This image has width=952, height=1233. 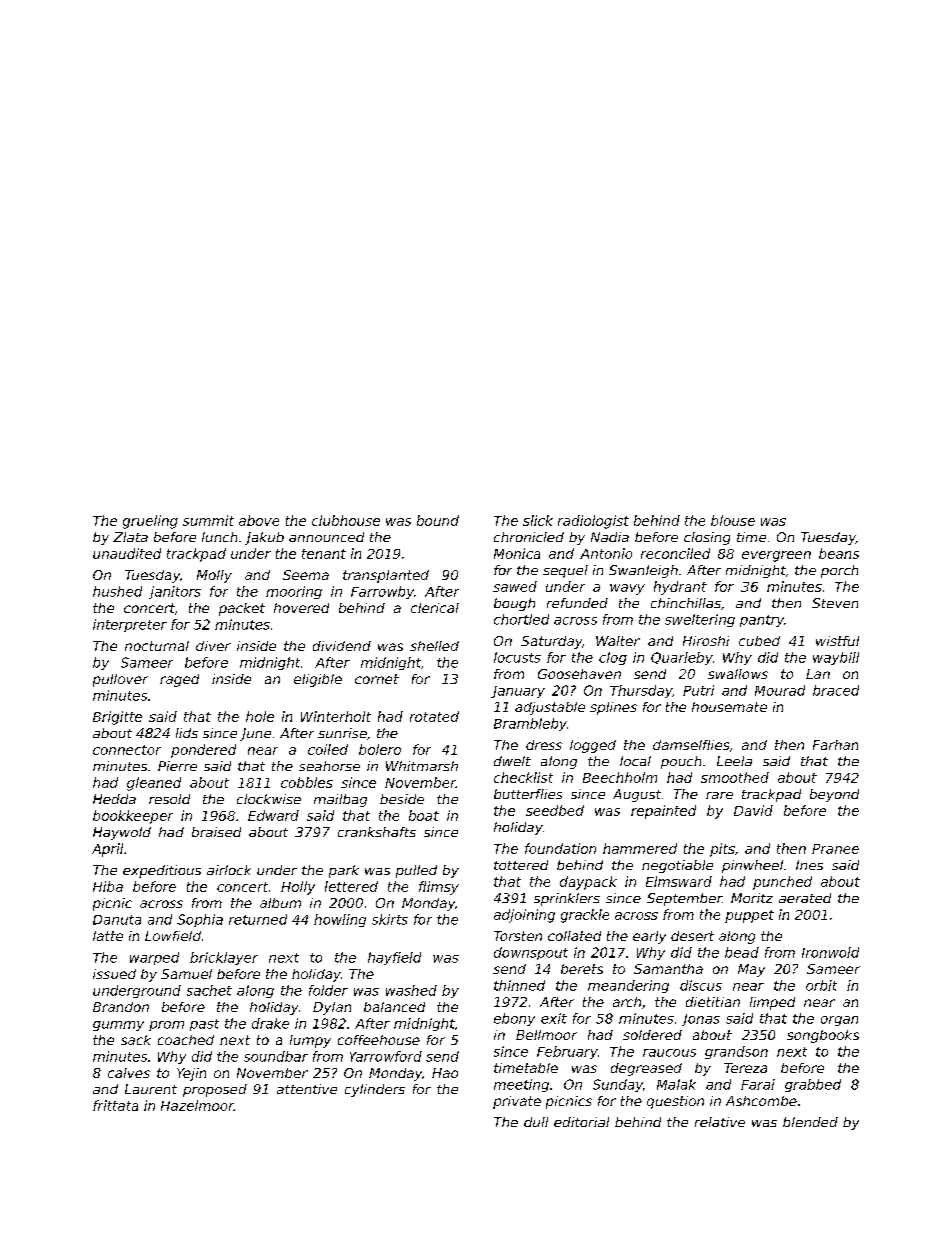 I want to click on blouse, so click(x=733, y=520).
